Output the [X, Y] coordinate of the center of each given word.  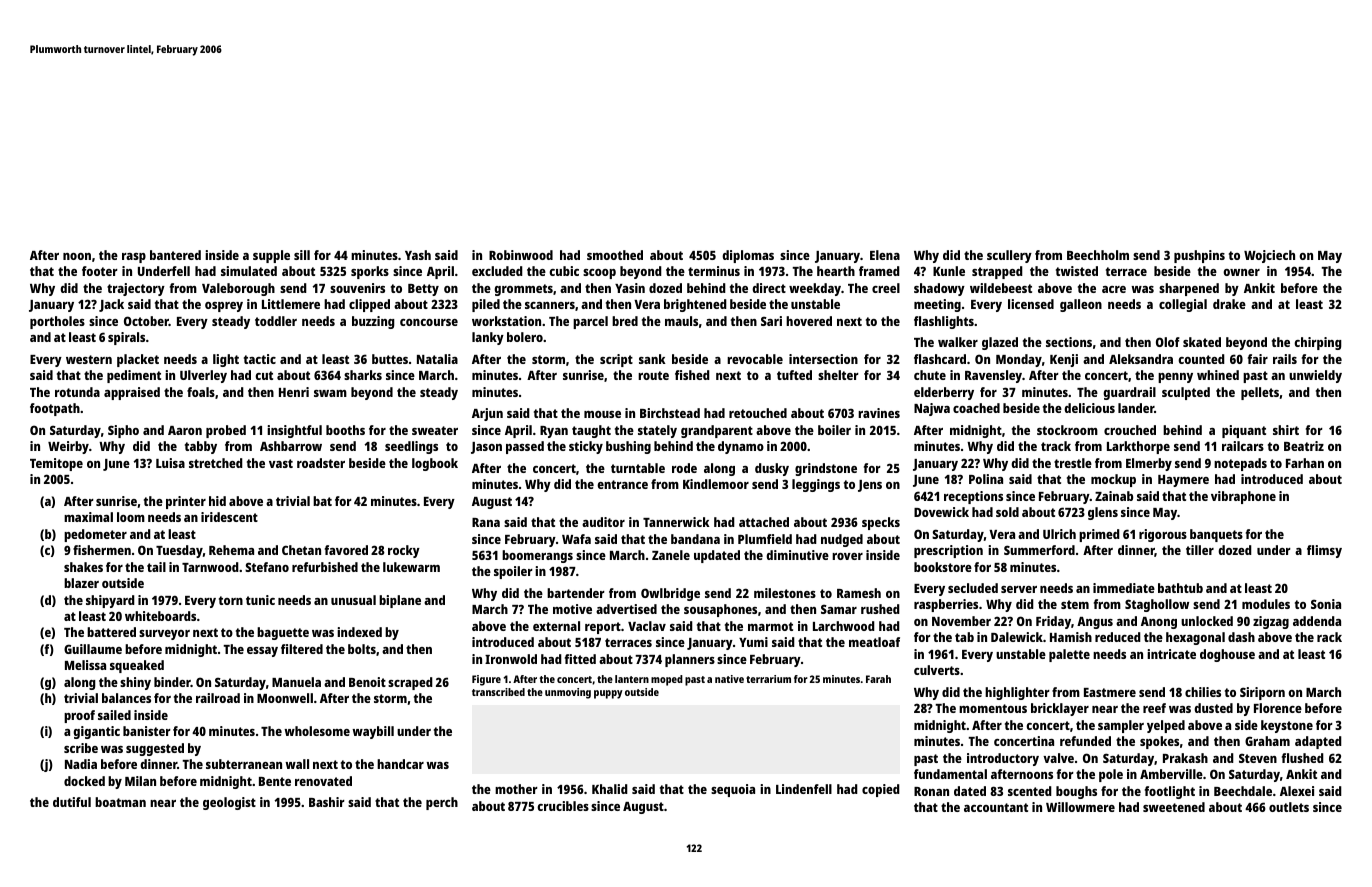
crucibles [563, 806]
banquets [1216, 535]
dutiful [72, 802]
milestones [785, 593]
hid [217, 501]
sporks [370, 272]
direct [769, 288]
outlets [1289, 807]
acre [1114, 289]
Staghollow [1157, 605]
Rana [486, 522]
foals [201, 392]
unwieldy [1315, 376]
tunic [260, 600]
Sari [771, 321]
